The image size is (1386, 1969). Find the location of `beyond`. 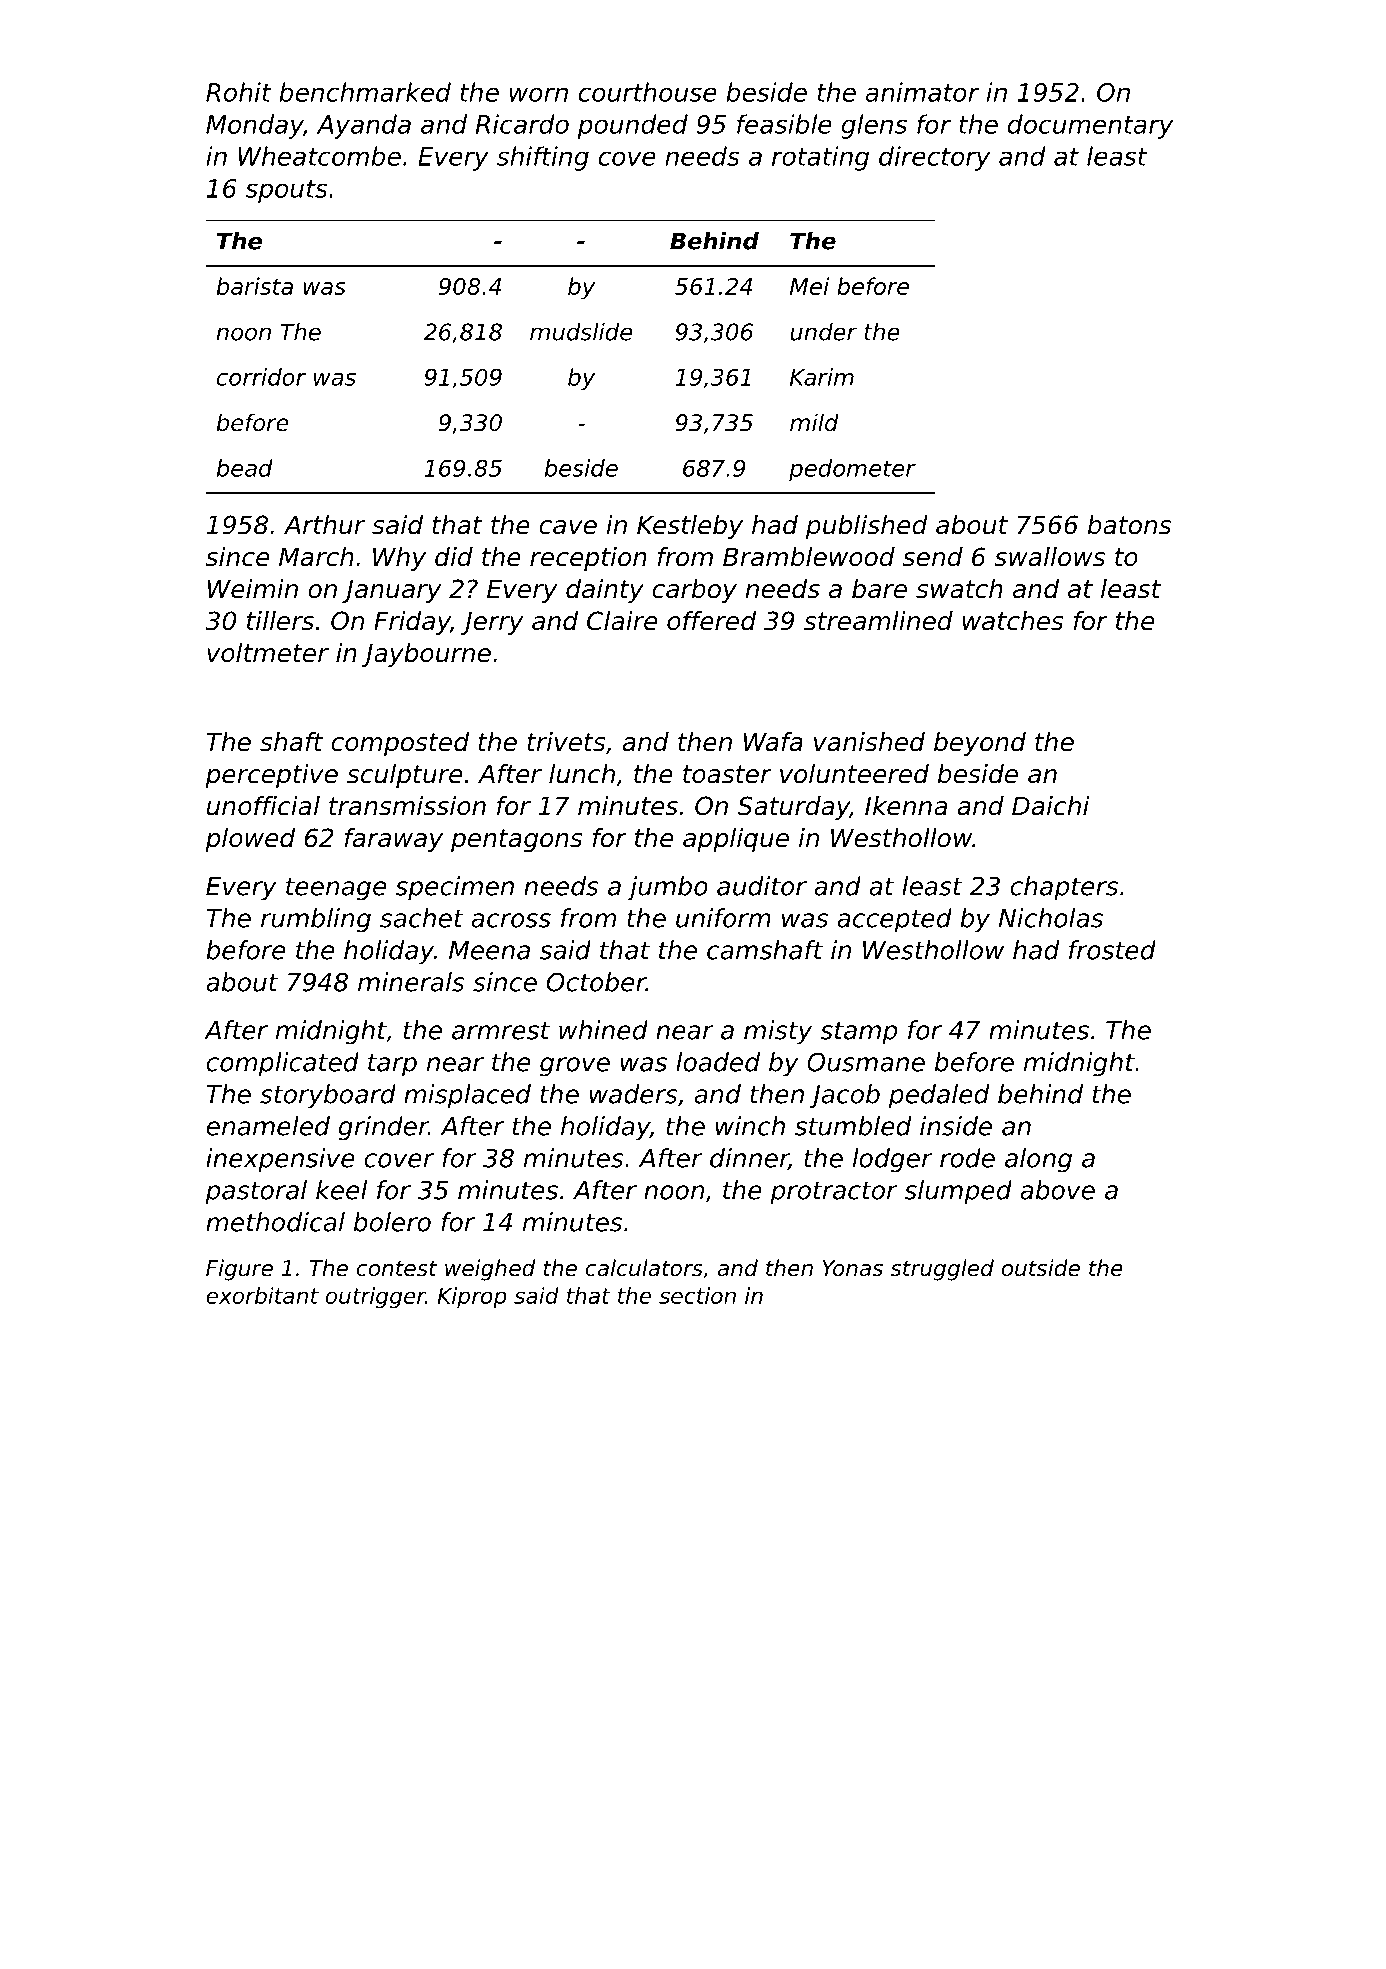

beyond is located at coordinates (980, 744).
